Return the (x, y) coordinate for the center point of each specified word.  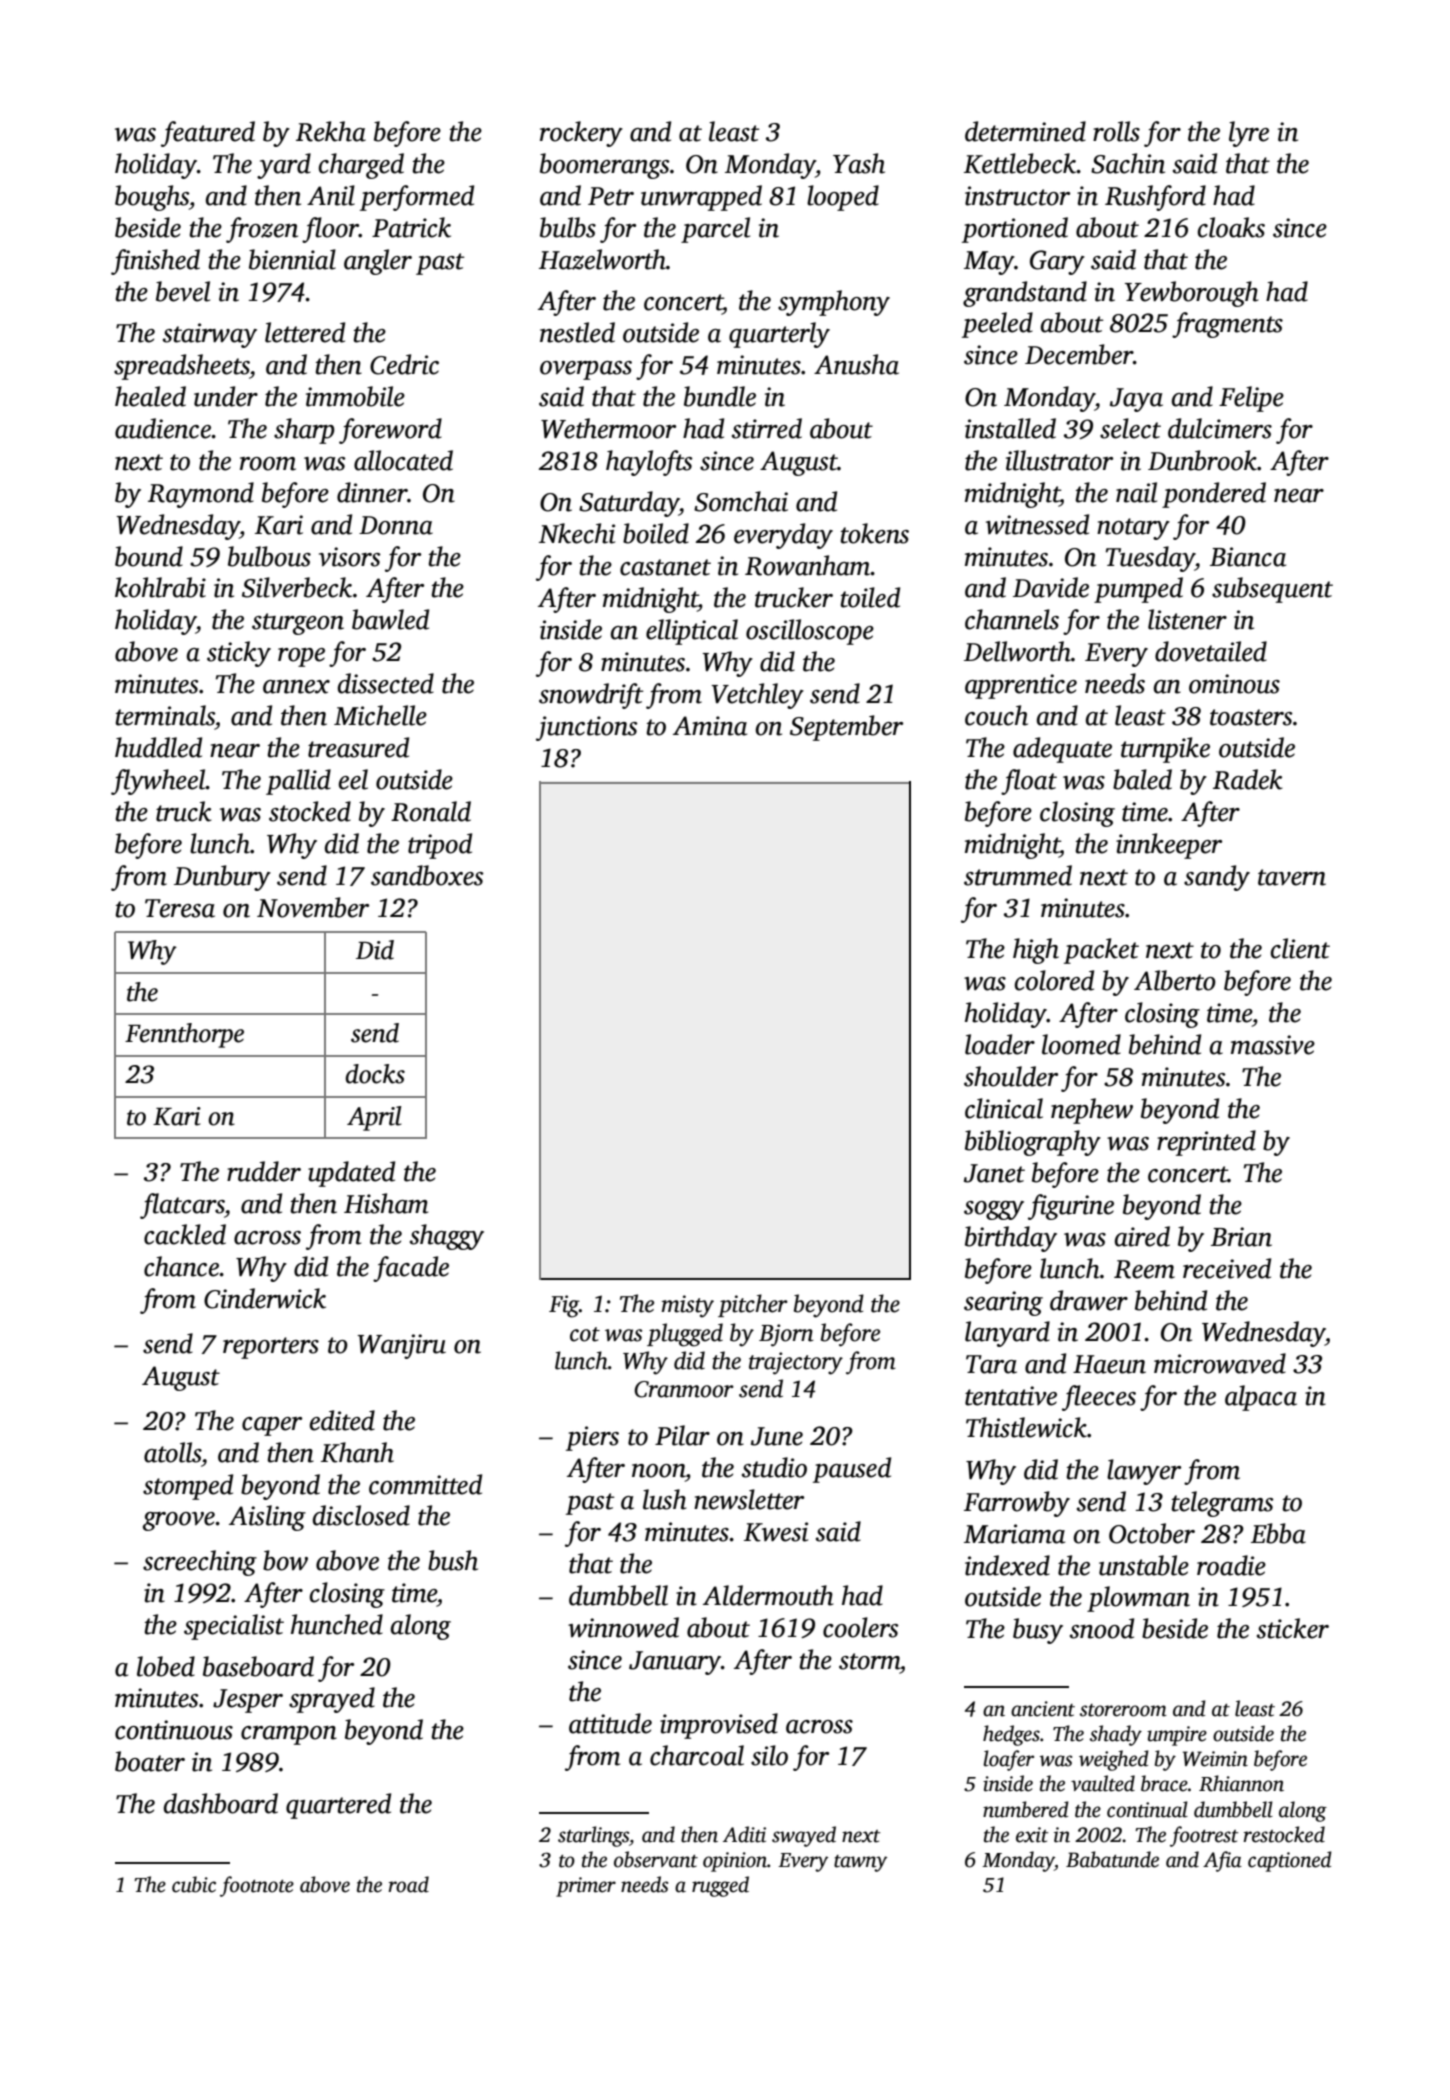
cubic (194, 1884)
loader (1000, 1044)
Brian (1241, 1237)
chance (181, 1266)
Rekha (331, 131)
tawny (860, 1863)
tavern (1292, 877)
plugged (685, 1335)
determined (1025, 131)
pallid (298, 782)
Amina (710, 726)
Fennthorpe (184, 1035)
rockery (581, 134)
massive (1273, 1045)
